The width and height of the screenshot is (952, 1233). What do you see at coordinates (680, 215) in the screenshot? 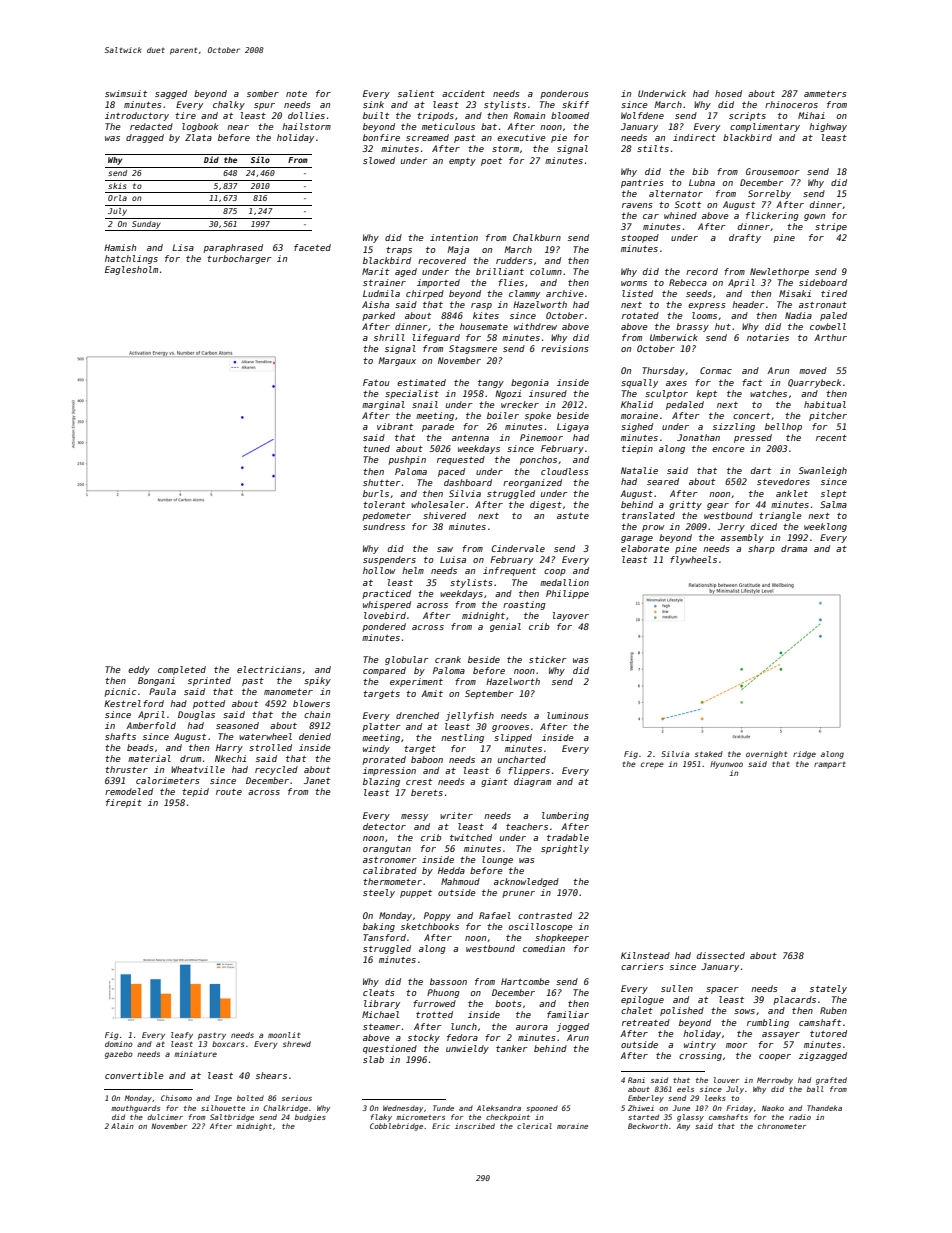
I see `whined` at bounding box center [680, 215].
